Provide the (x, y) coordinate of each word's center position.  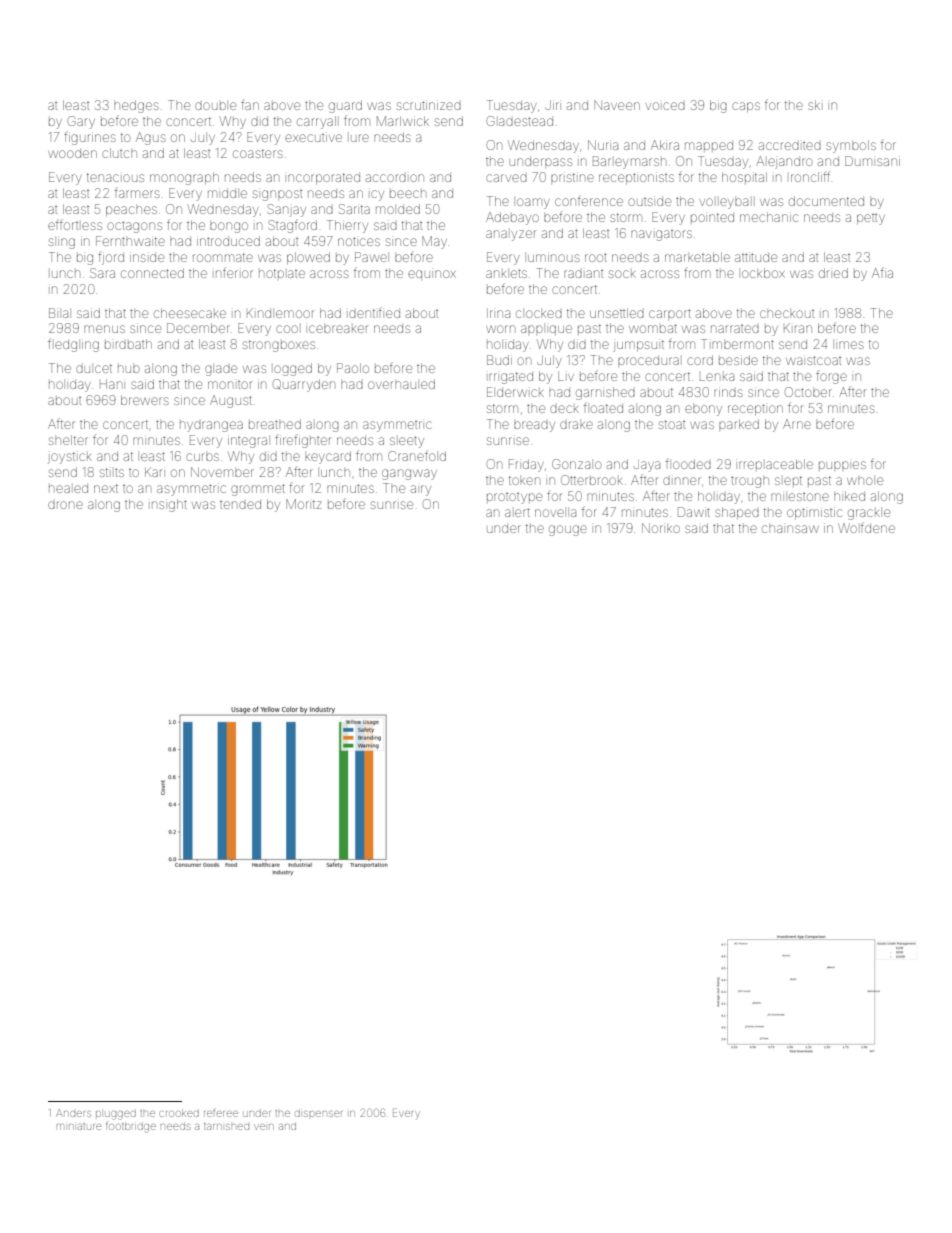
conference (589, 200)
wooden (72, 153)
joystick (70, 458)
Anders (73, 1113)
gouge (568, 530)
